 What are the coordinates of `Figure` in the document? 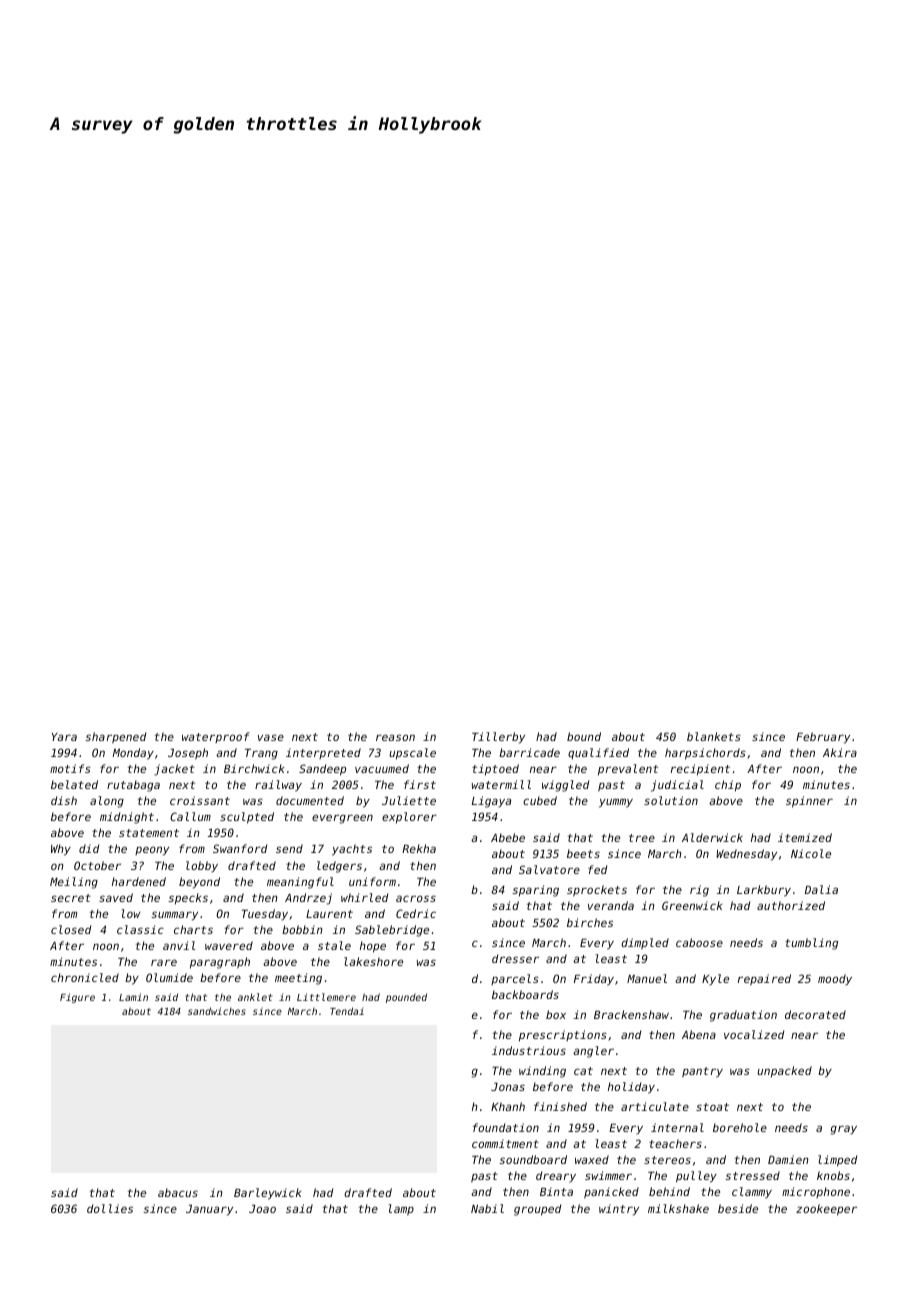 It's located at (77, 998).
